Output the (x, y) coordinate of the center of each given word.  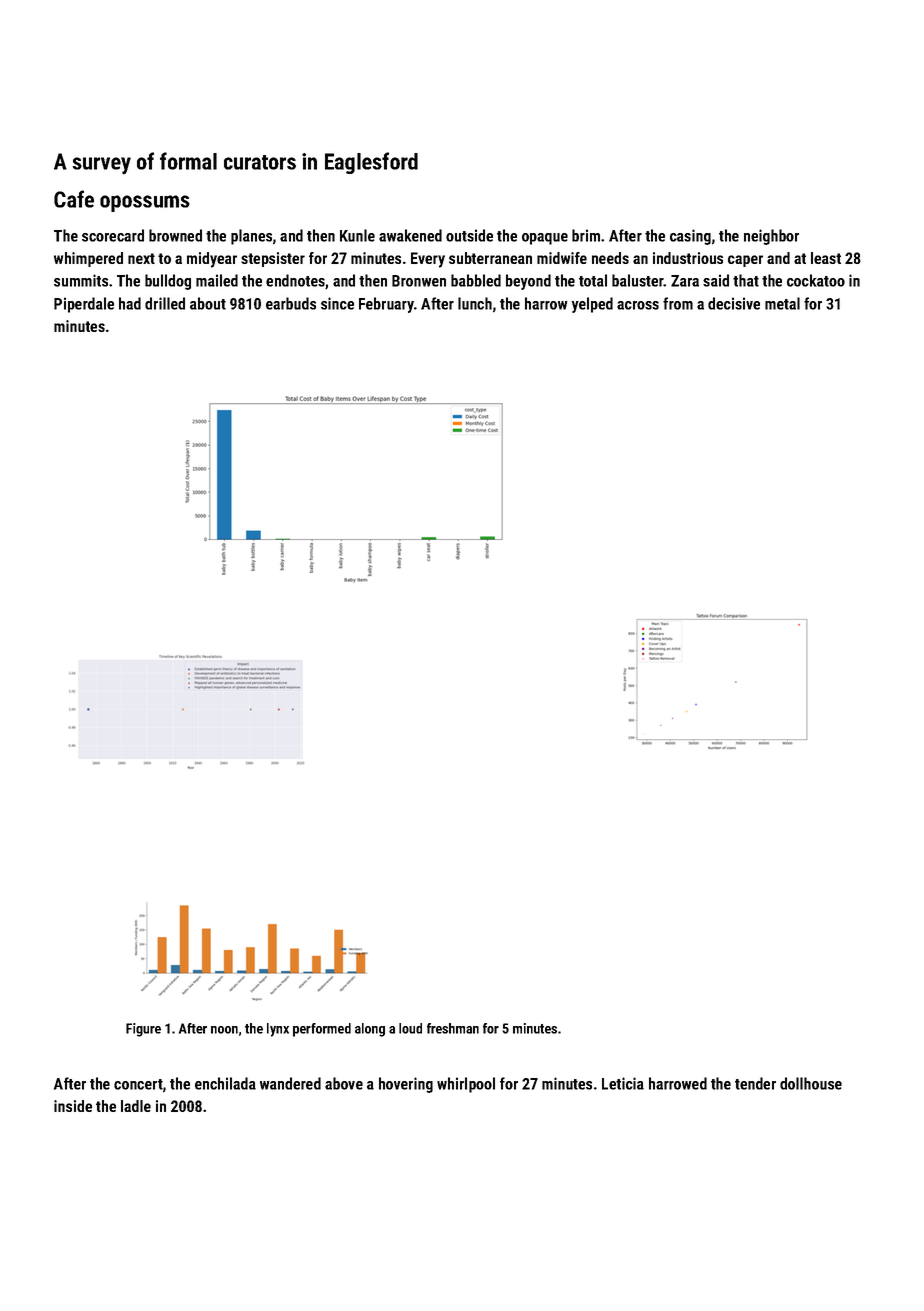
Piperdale (84, 305)
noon (224, 1030)
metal (782, 303)
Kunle (357, 235)
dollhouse (811, 1083)
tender (755, 1083)
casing (690, 237)
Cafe (74, 199)
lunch (475, 303)
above (344, 1083)
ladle (136, 1106)
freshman (453, 1028)
